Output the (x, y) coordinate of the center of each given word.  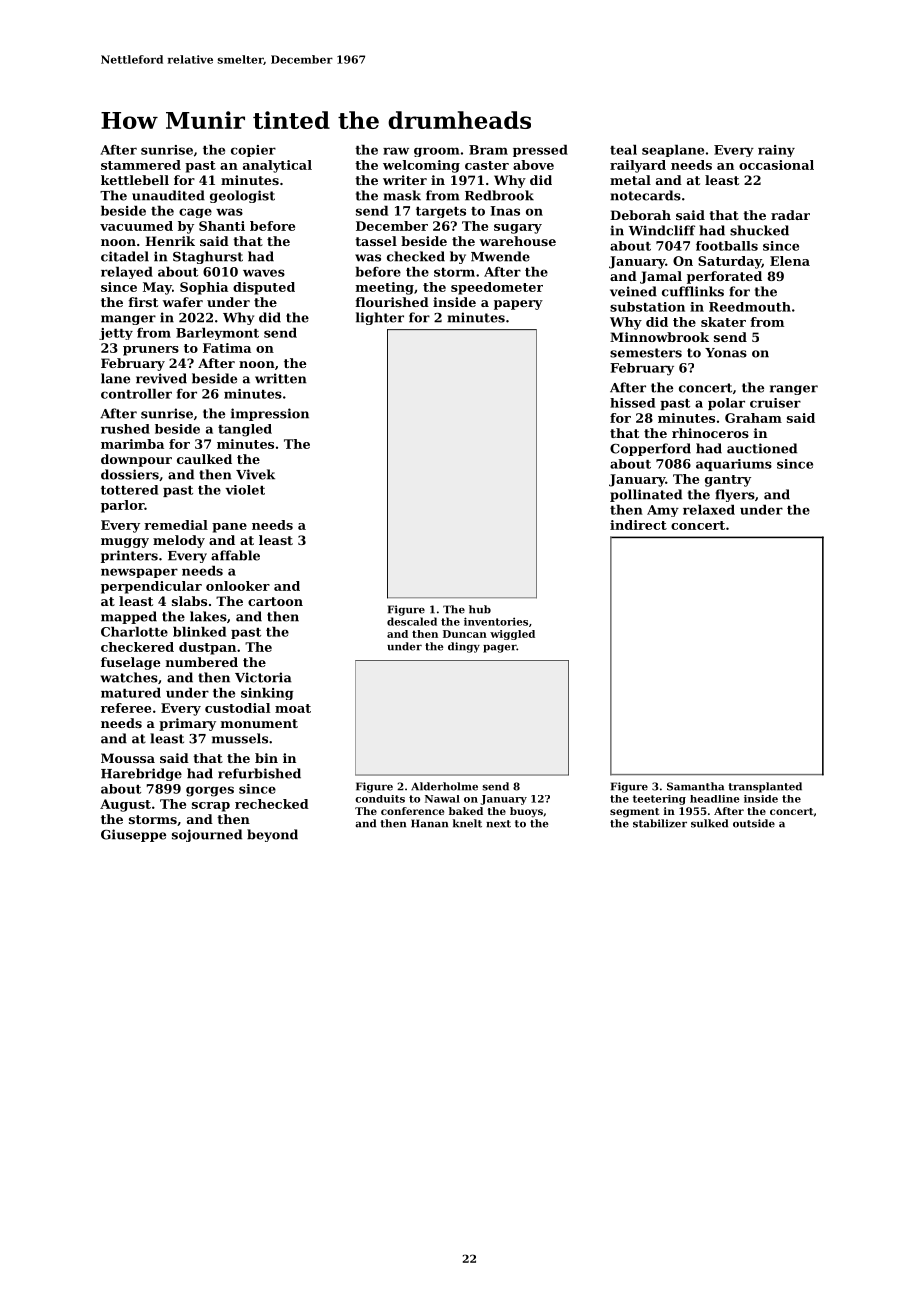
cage (195, 213)
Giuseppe (133, 835)
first (143, 302)
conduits (380, 799)
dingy (464, 647)
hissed (632, 403)
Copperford (650, 449)
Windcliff (662, 230)
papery (518, 305)
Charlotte (134, 632)
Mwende (500, 256)
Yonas (726, 353)
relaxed (709, 510)
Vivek (255, 474)
